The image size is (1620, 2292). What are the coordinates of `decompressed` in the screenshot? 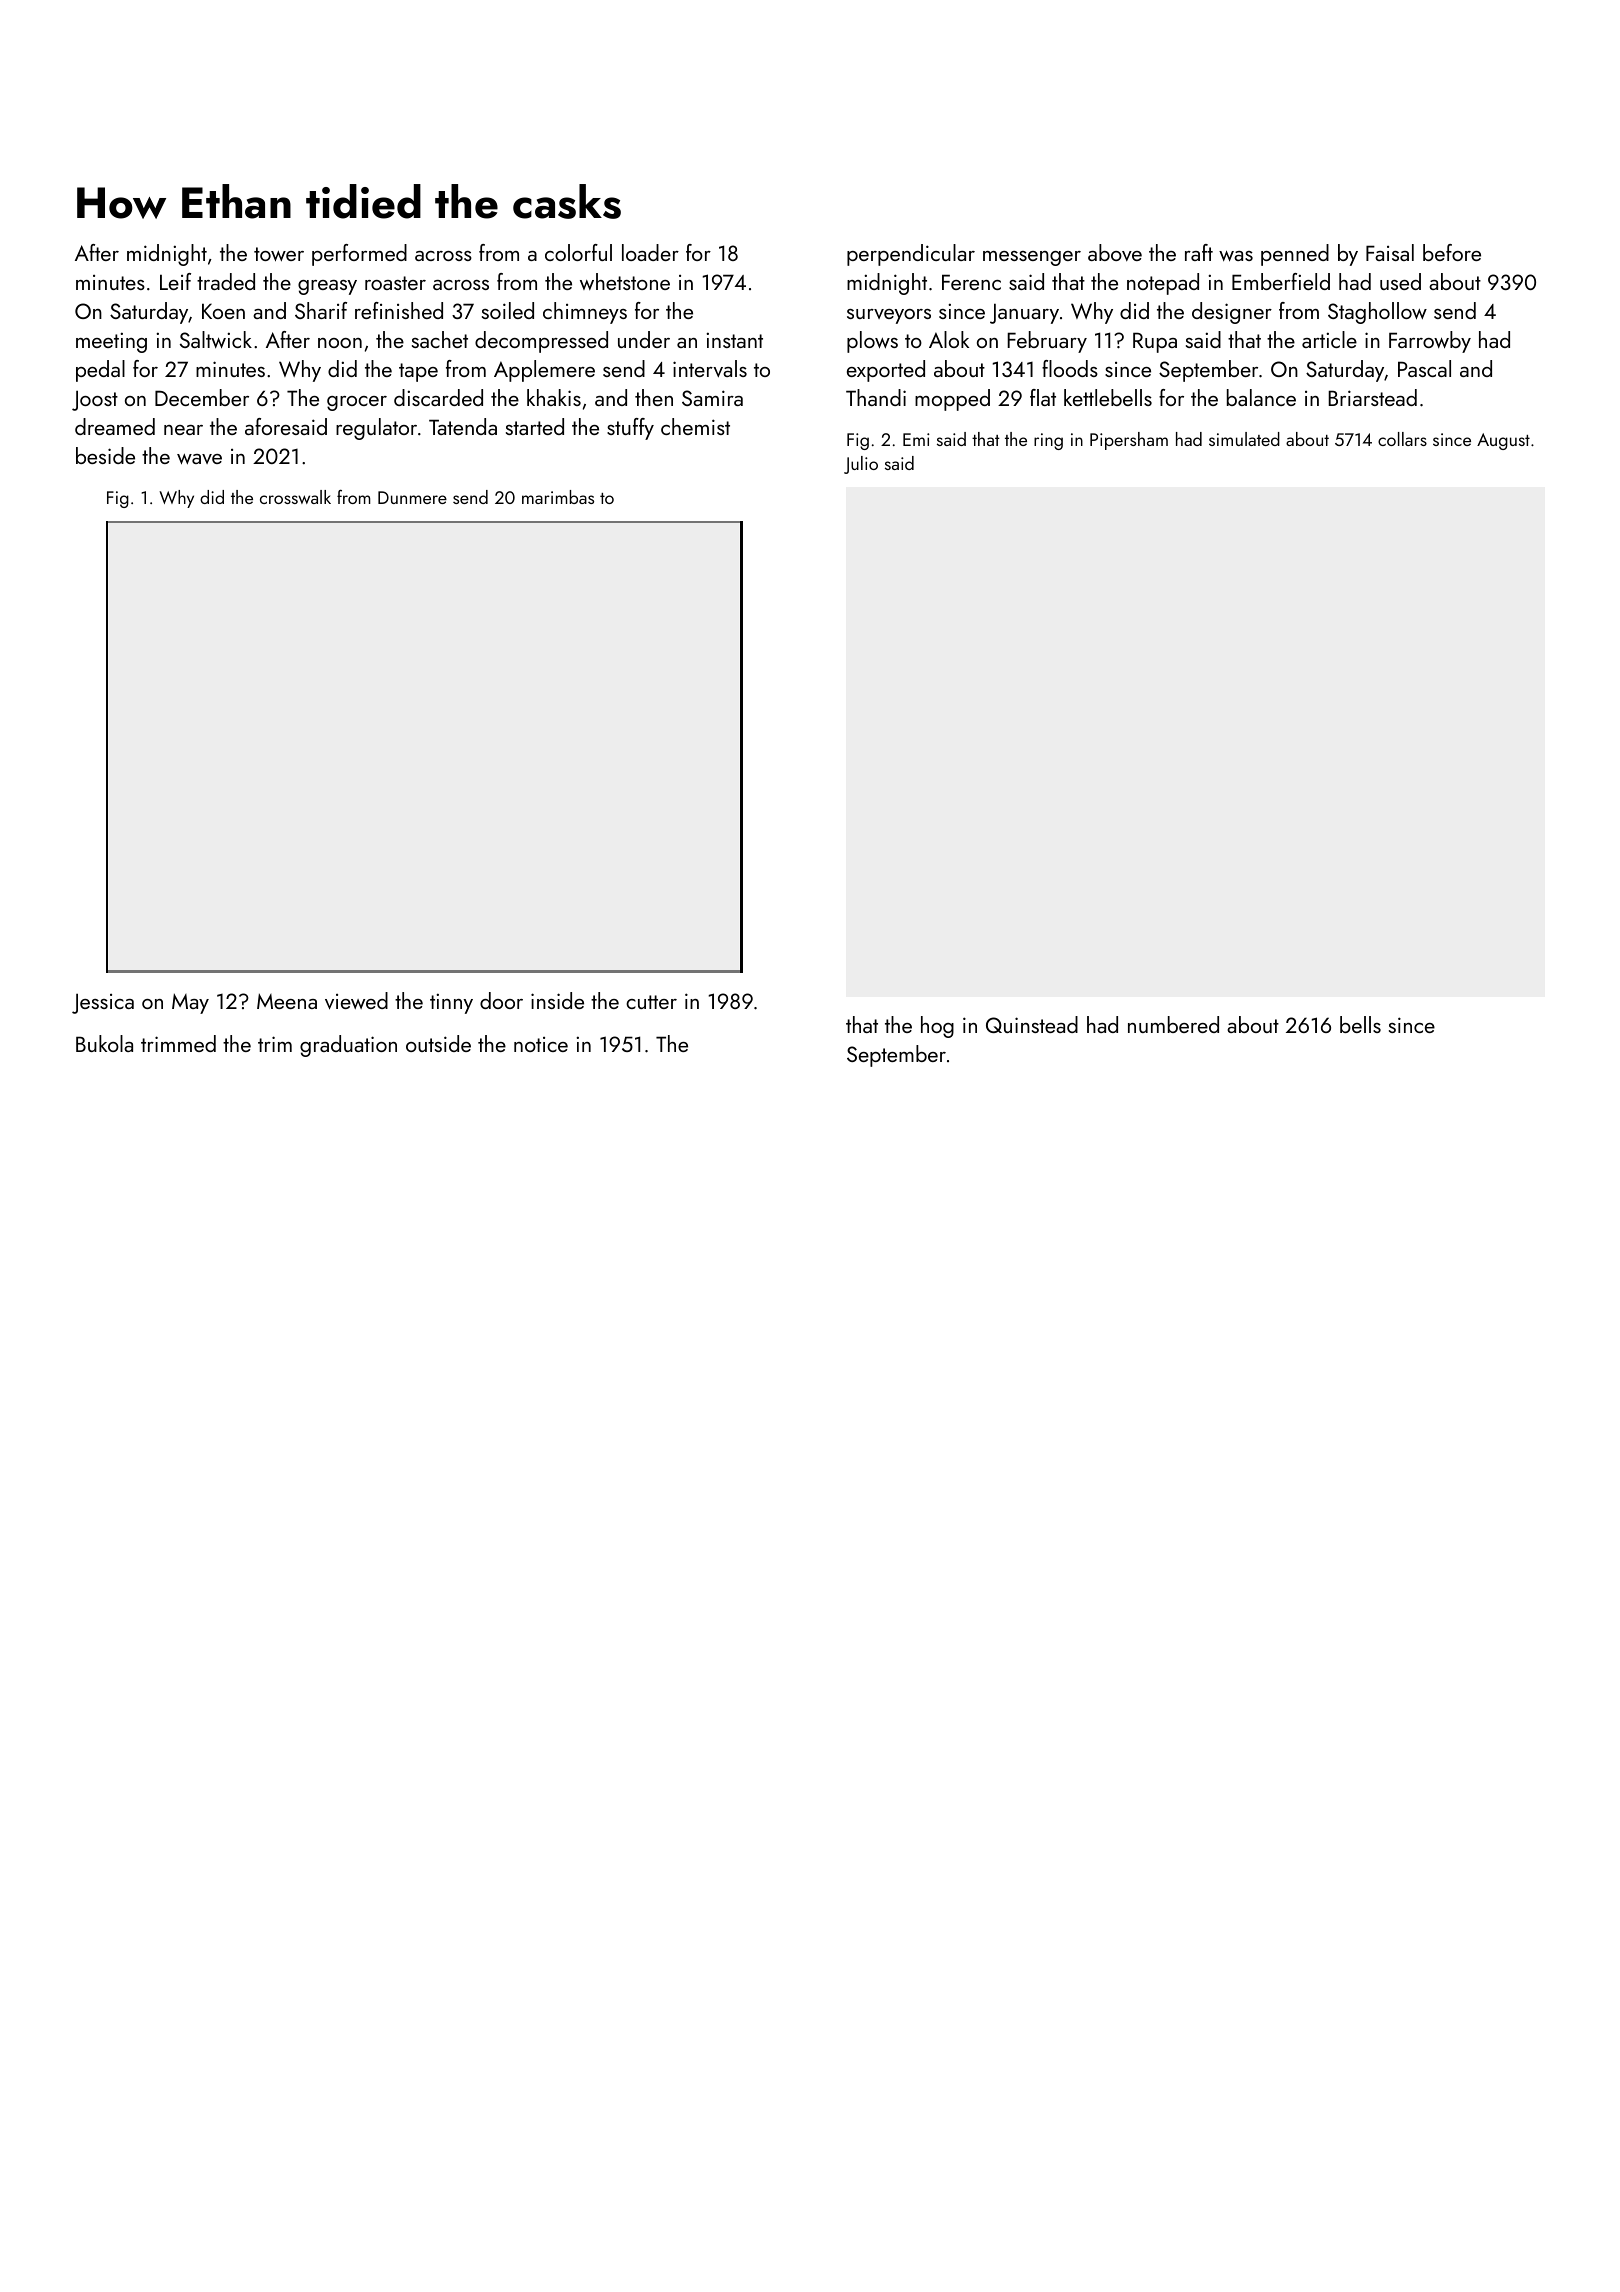 It's located at (541, 342).
